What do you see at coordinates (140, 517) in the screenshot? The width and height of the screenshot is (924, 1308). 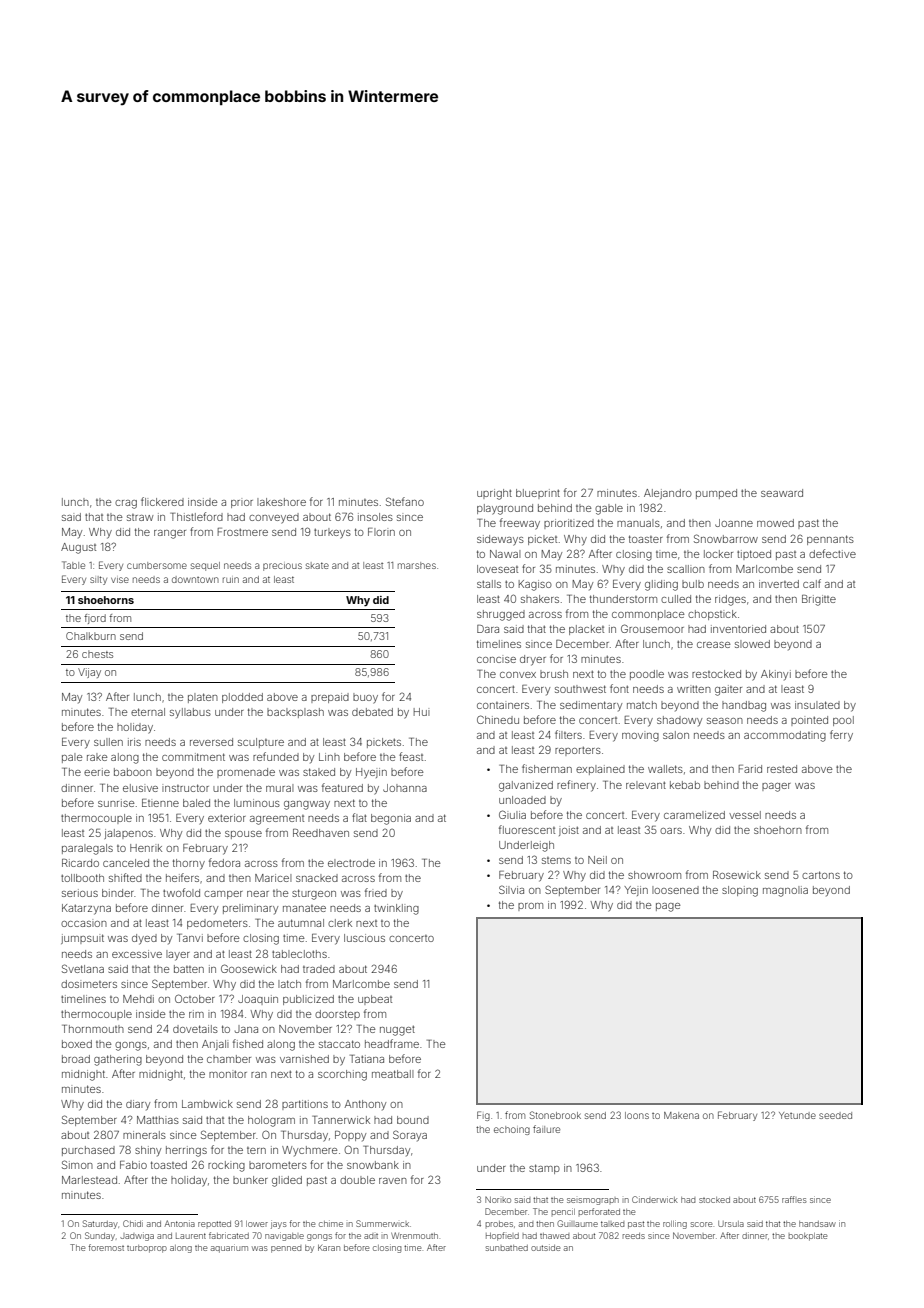 I see `straw` at bounding box center [140, 517].
